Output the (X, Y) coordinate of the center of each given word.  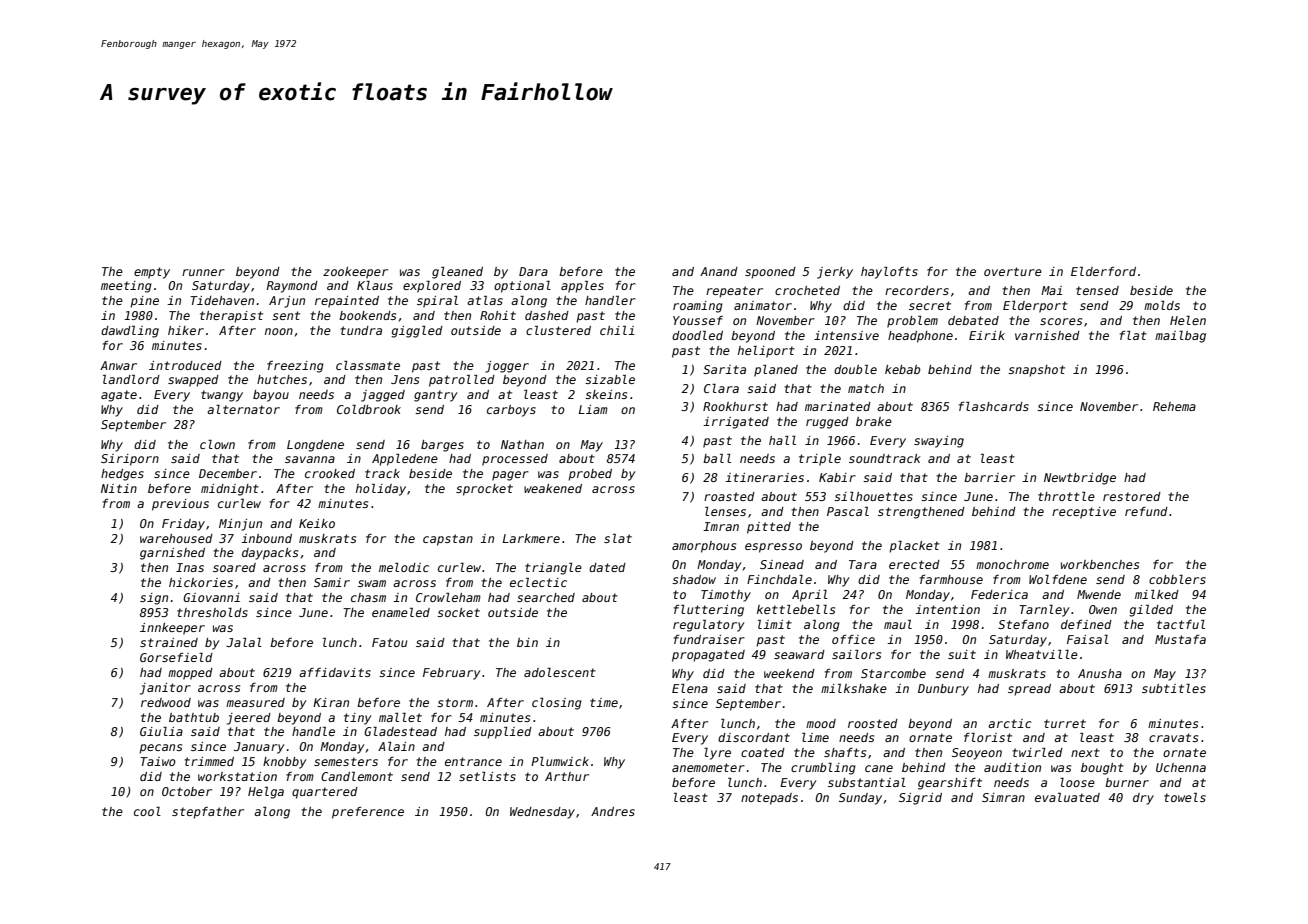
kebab (903, 369)
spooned (770, 273)
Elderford (1103, 271)
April (810, 596)
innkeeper (172, 629)
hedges (122, 475)
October (187, 791)
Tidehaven (222, 300)
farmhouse (951, 579)
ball (717, 458)
